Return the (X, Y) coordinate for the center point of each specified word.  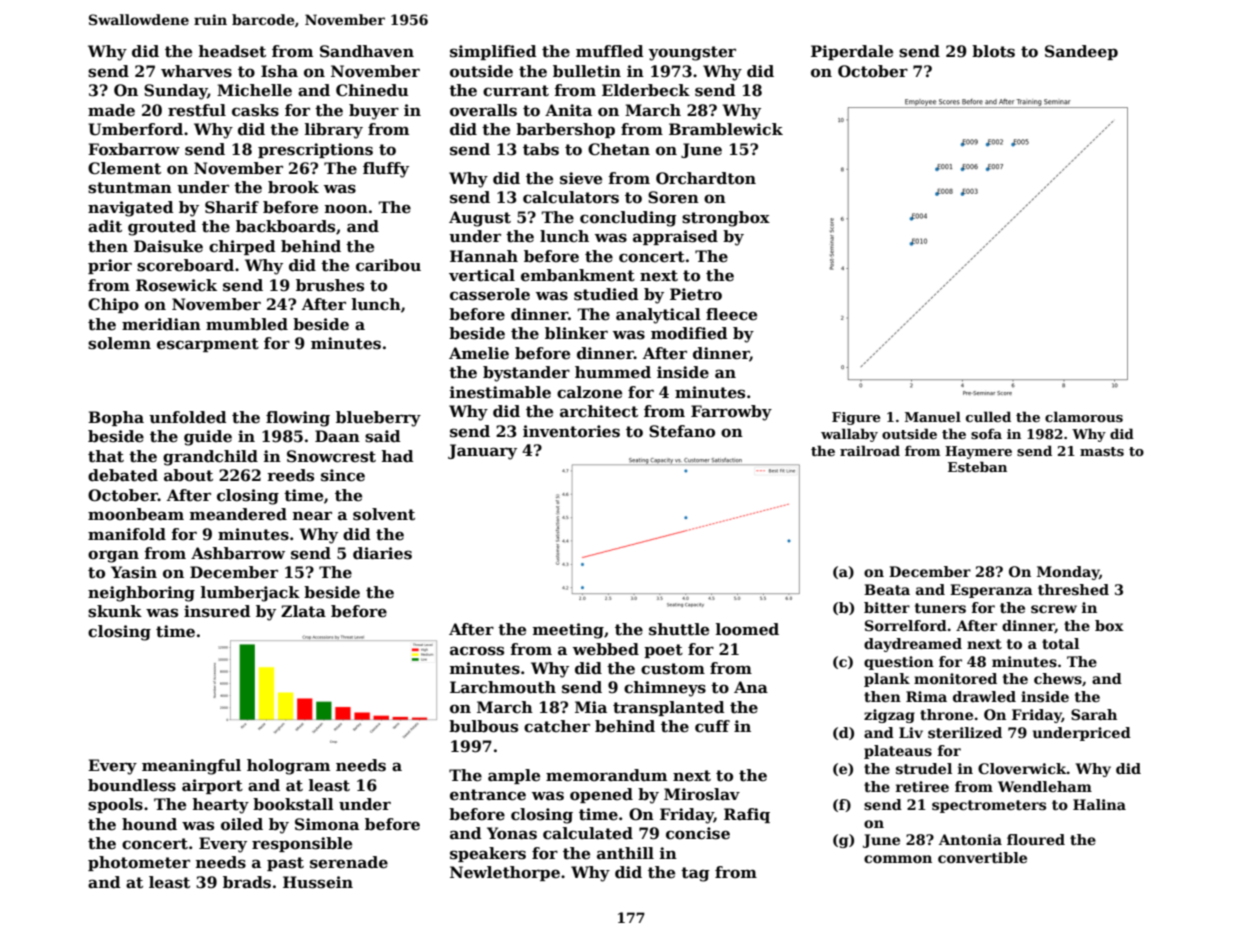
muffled (610, 51)
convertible (982, 857)
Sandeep (1081, 52)
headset (232, 51)
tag (695, 874)
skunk (115, 611)
